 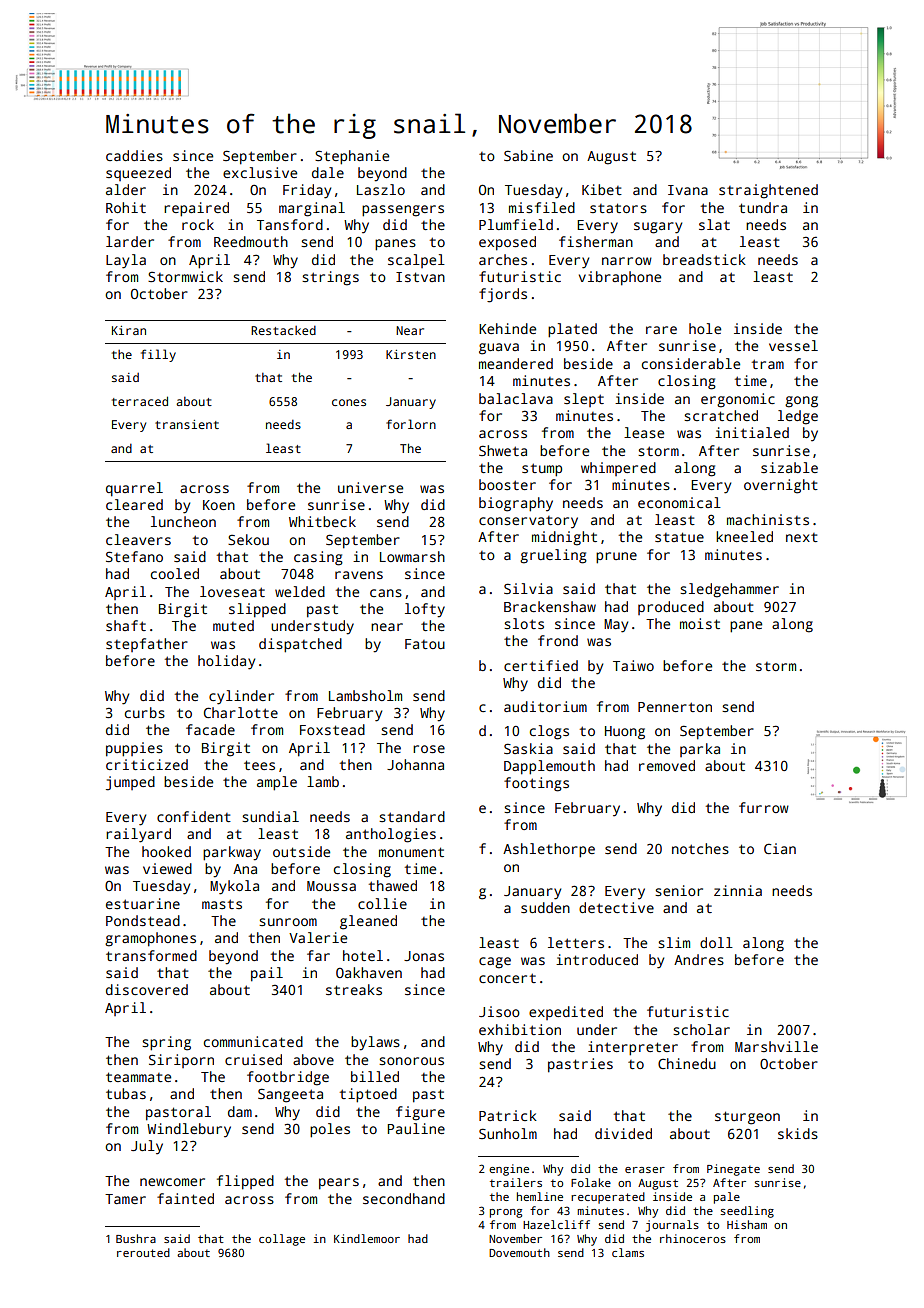 What do you see at coordinates (556, 1224) in the image?
I see `Hazelcliff` at bounding box center [556, 1224].
